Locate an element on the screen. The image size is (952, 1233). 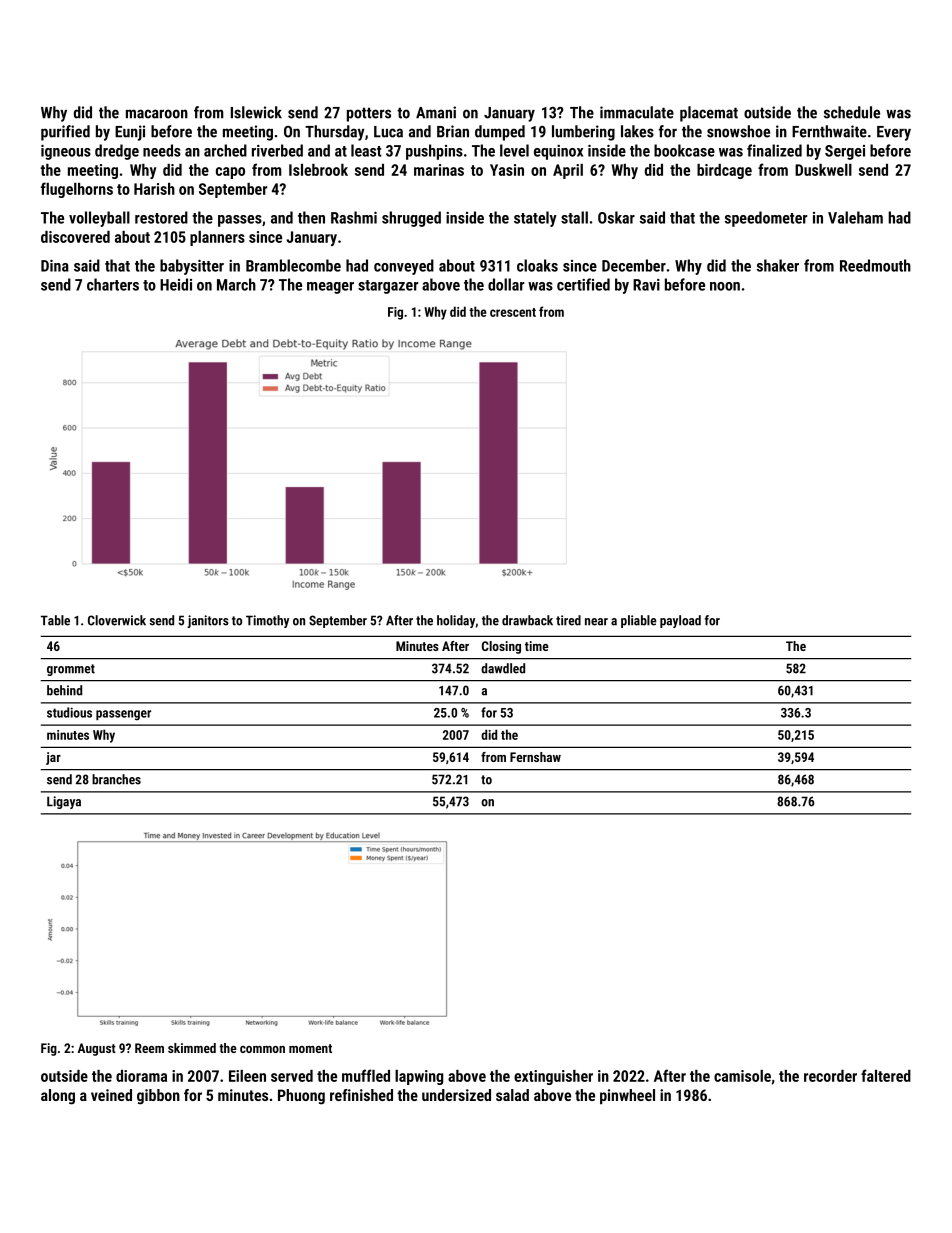
Bramblecombe is located at coordinates (293, 265).
